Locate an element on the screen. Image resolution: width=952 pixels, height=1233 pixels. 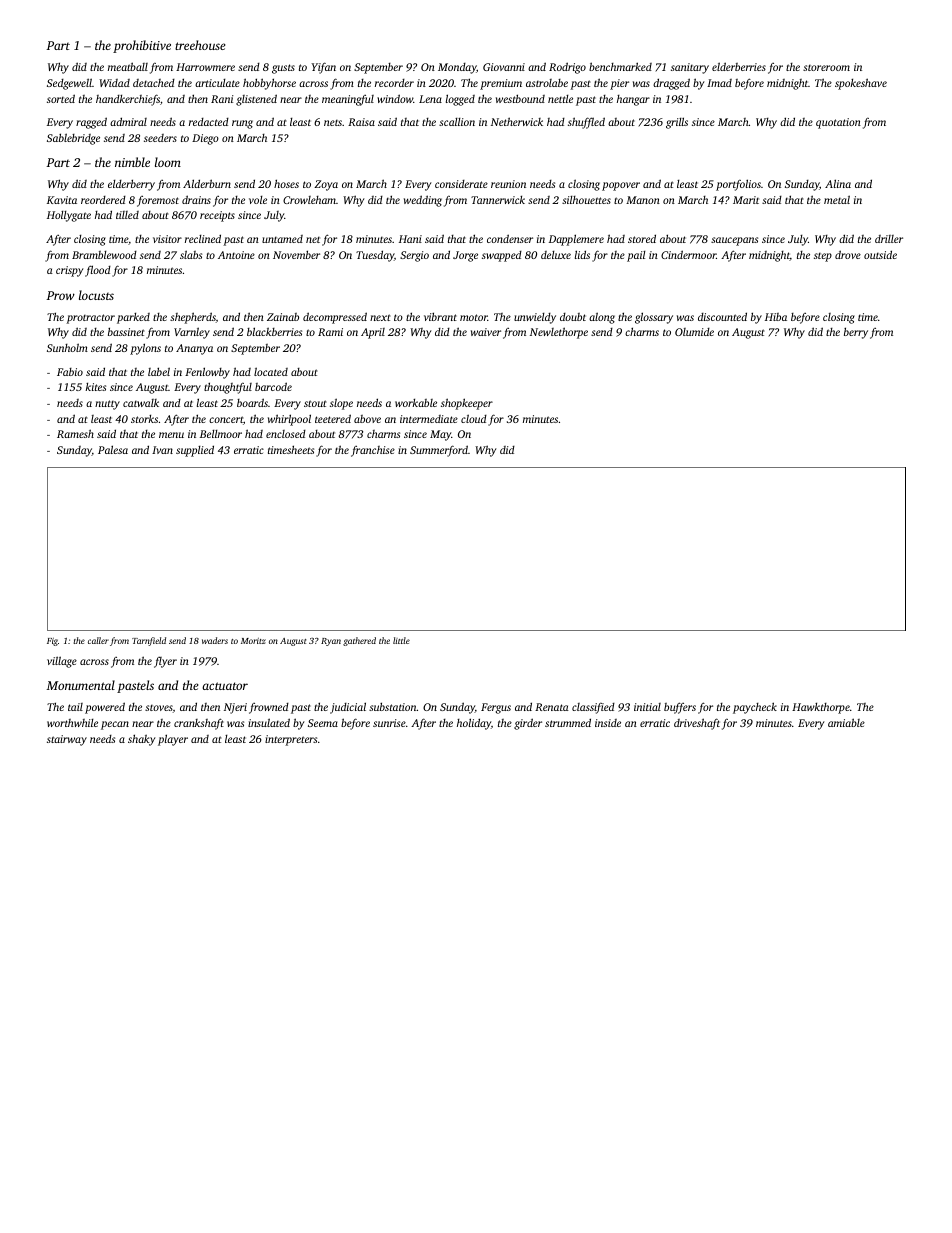
Alina is located at coordinates (838, 183).
